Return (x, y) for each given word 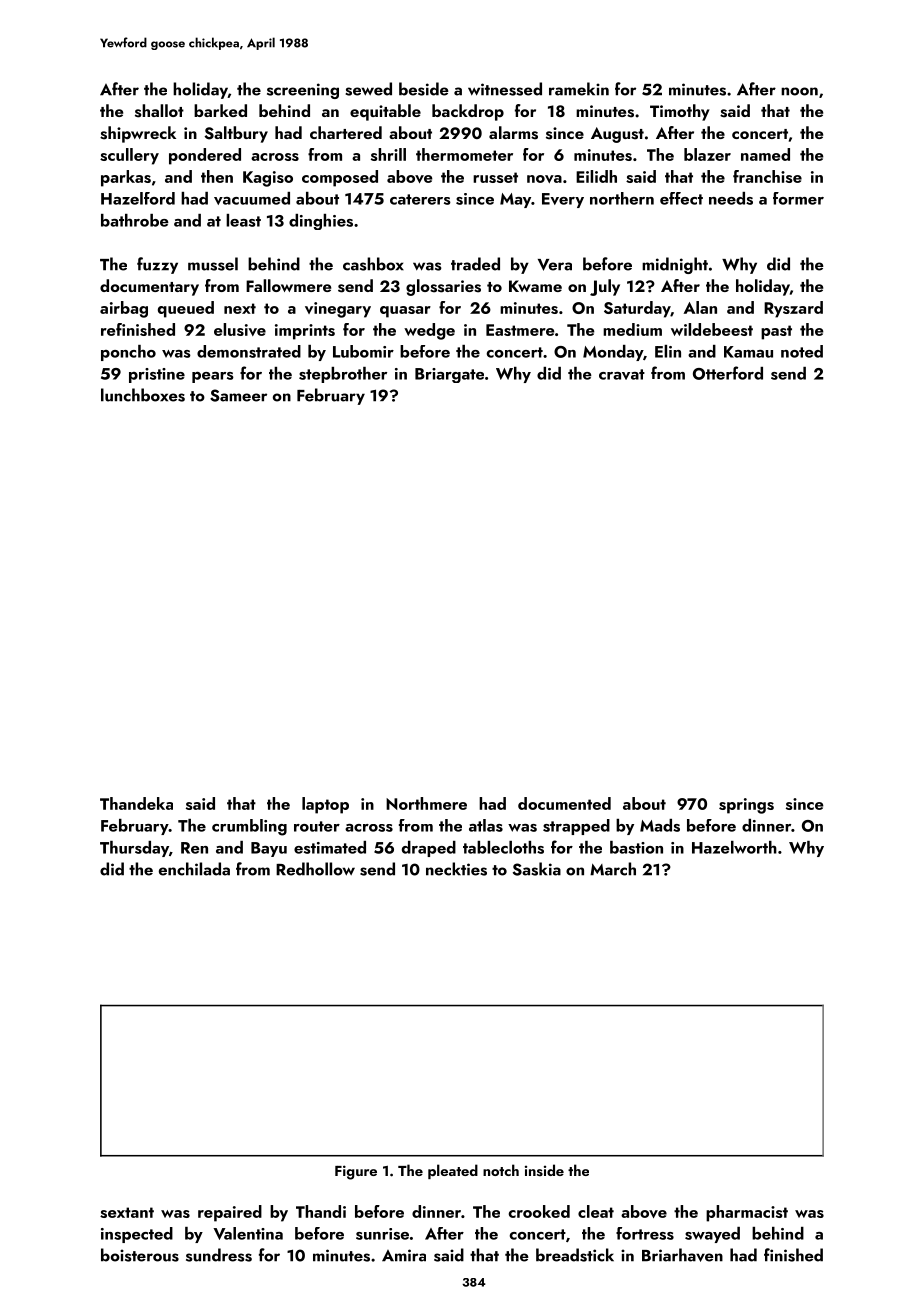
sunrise (382, 1234)
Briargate (449, 375)
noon (799, 91)
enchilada (194, 869)
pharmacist (747, 1213)
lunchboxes (143, 395)
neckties (456, 869)
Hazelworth (734, 847)
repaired (230, 1213)
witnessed (505, 89)
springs (746, 806)
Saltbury (236, 134)
